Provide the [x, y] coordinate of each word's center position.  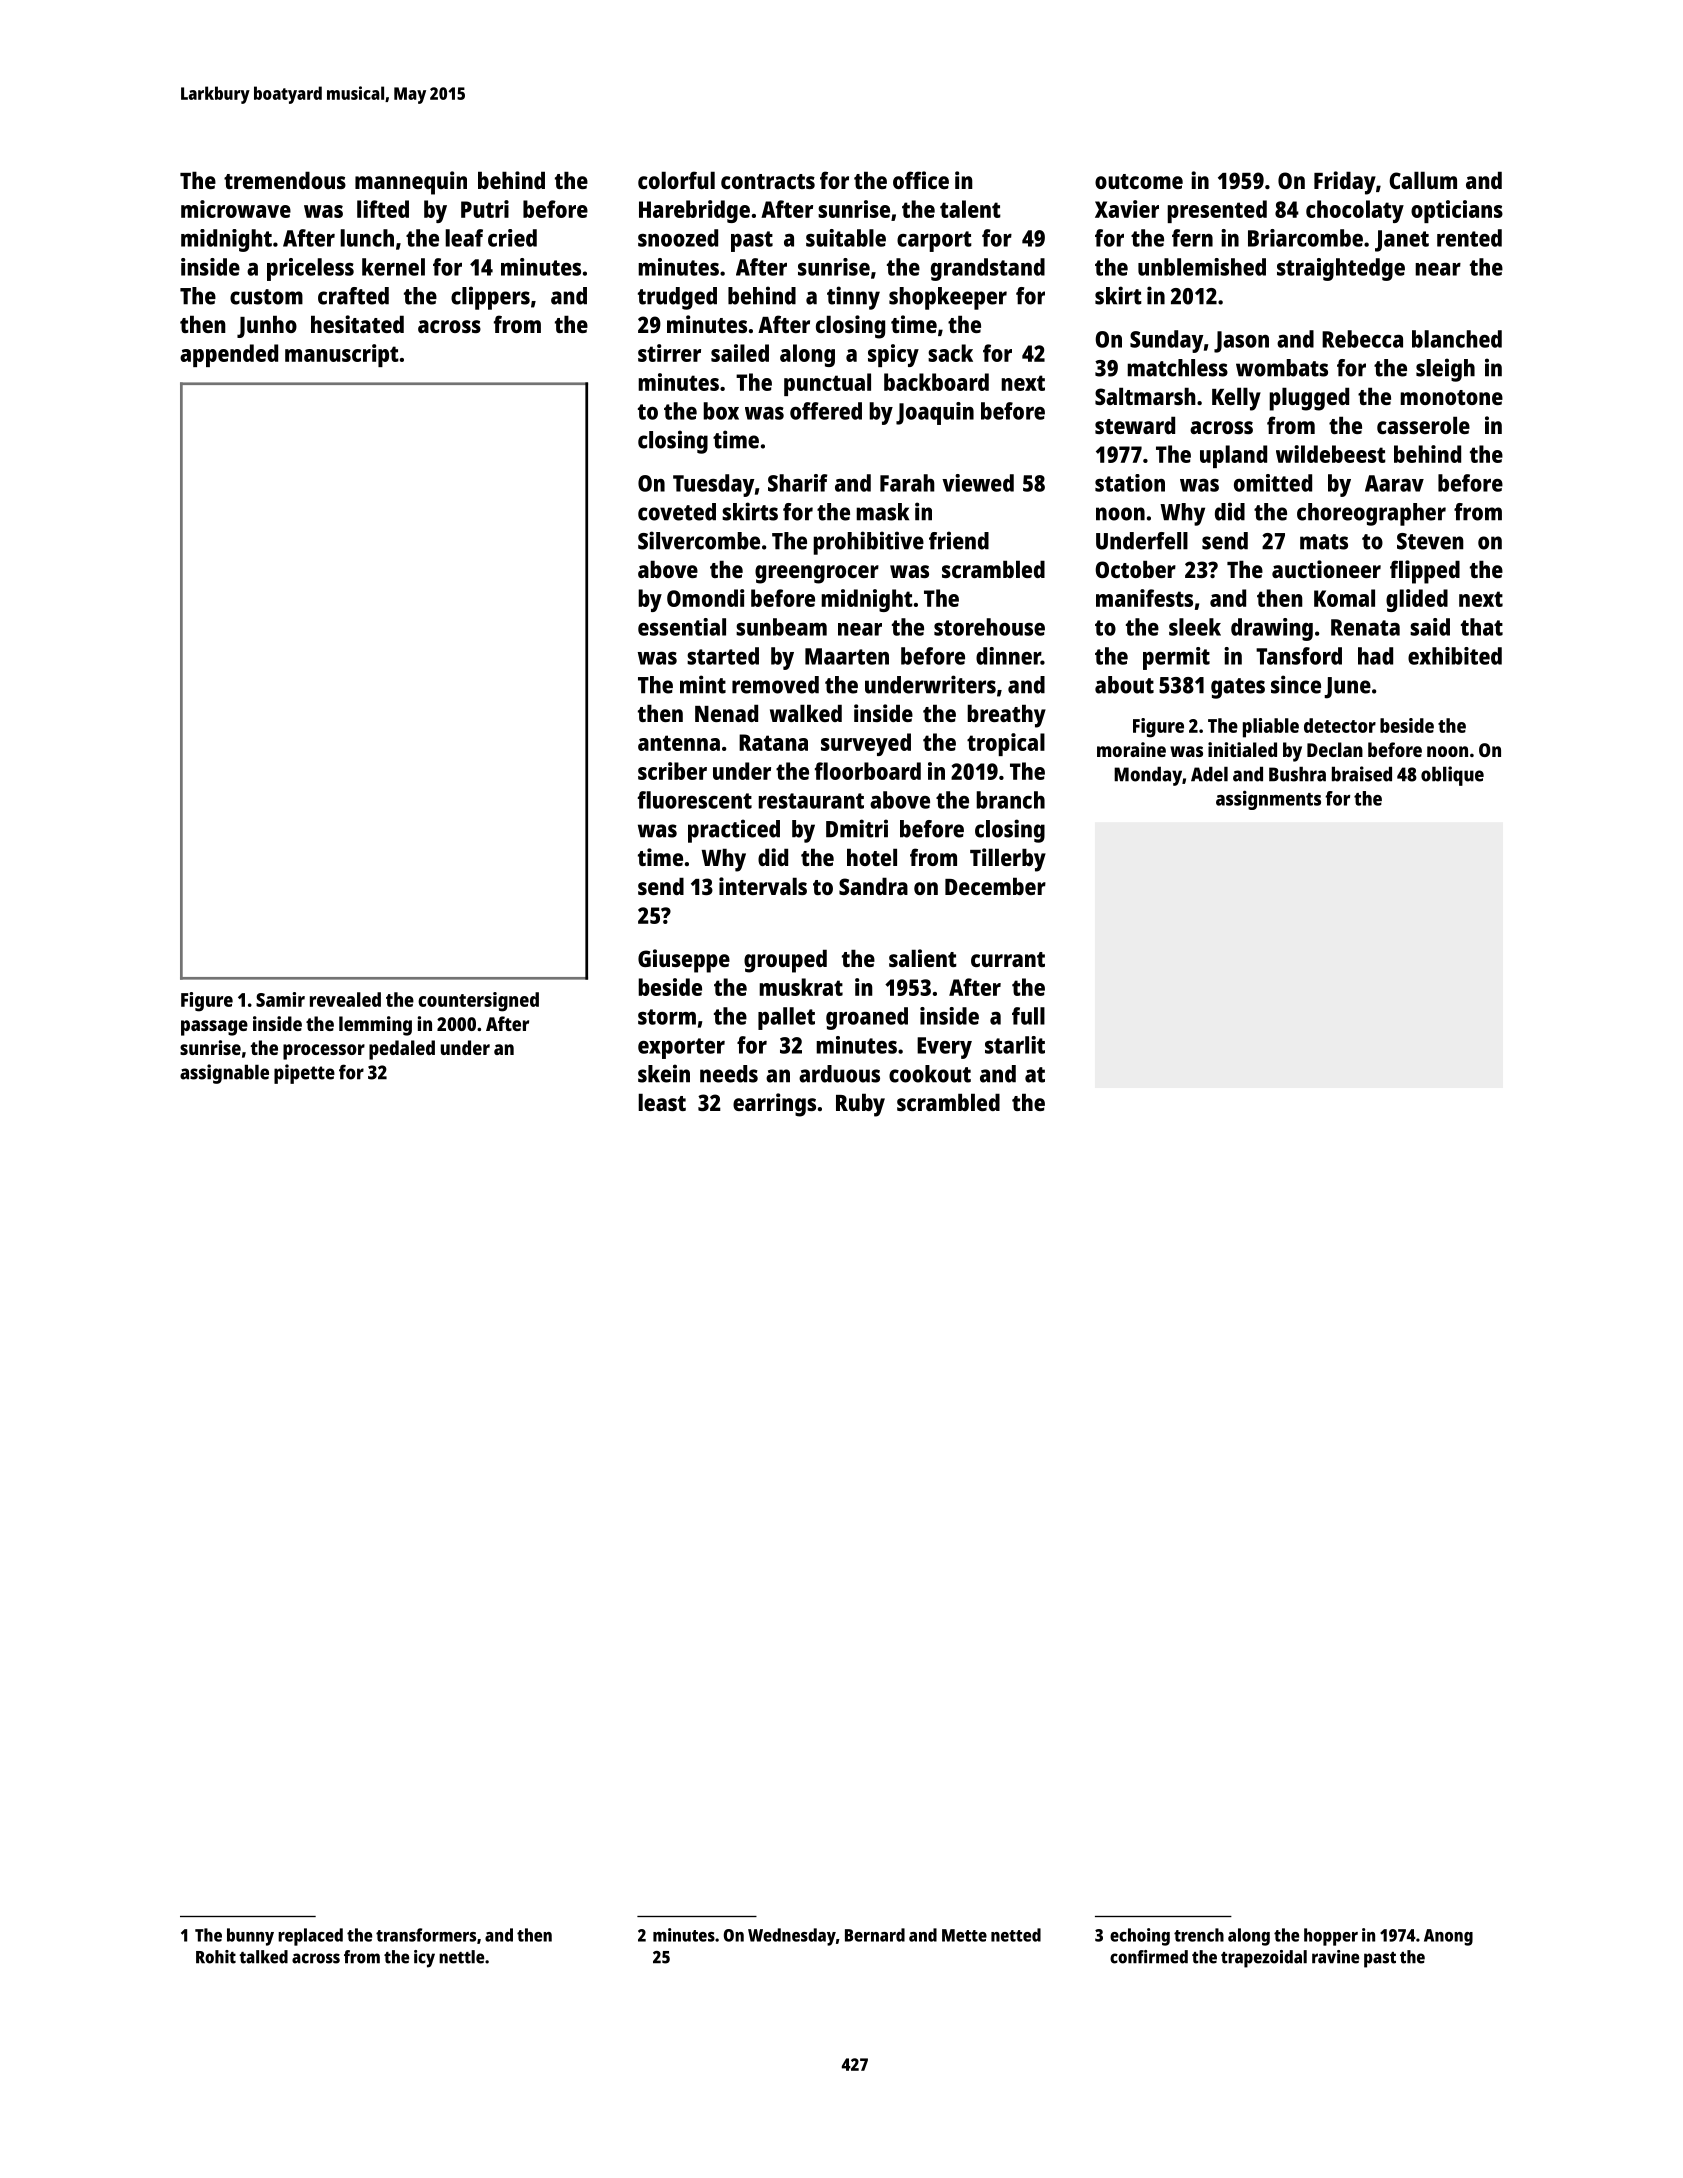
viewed [978, 483]
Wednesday [792, 1937]
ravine [1335, 1957]
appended [229, 355]
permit [1176, 658]
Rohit [216, 1957]
